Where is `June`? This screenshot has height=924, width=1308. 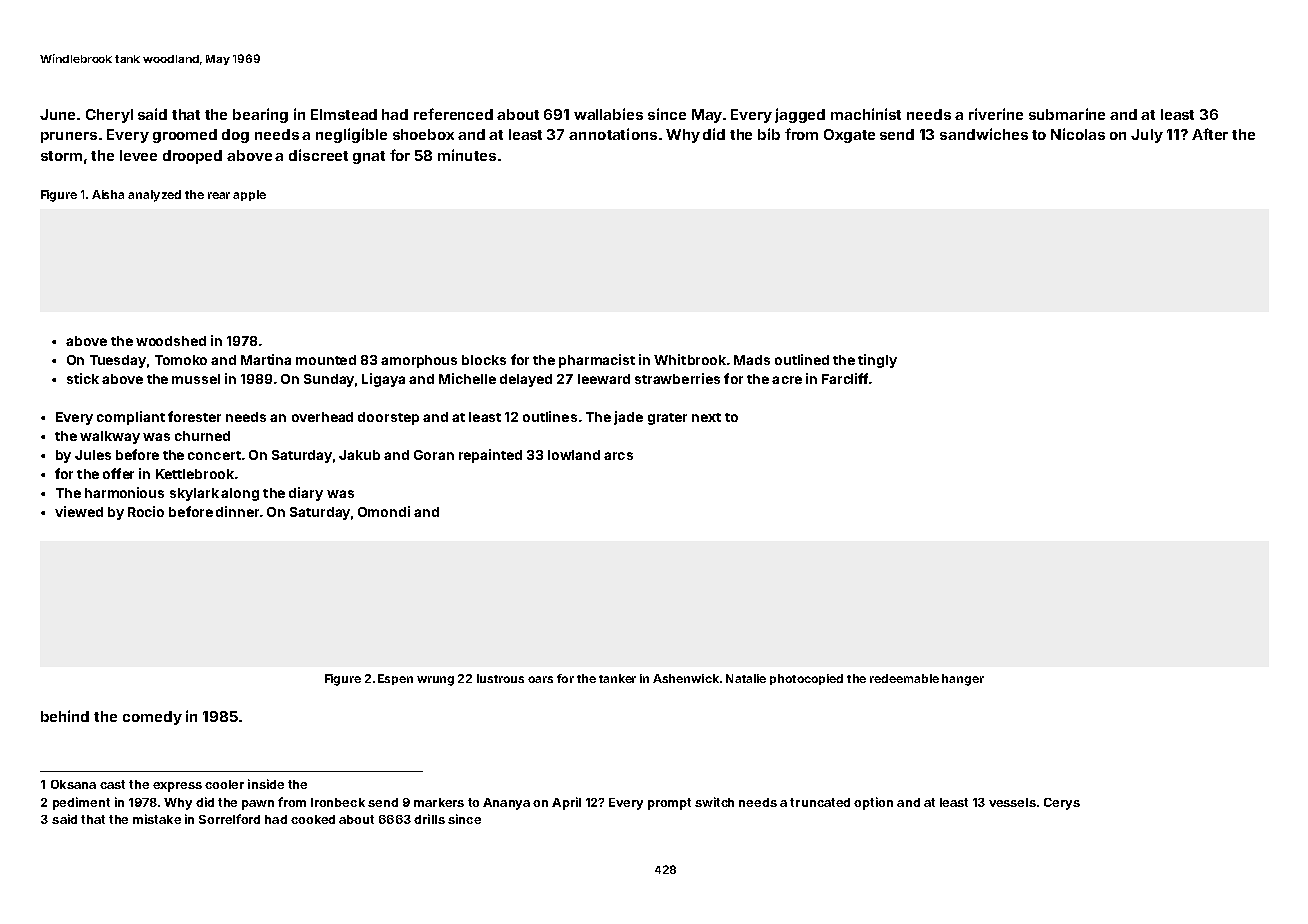 June is located at coordinates (57, 114).
